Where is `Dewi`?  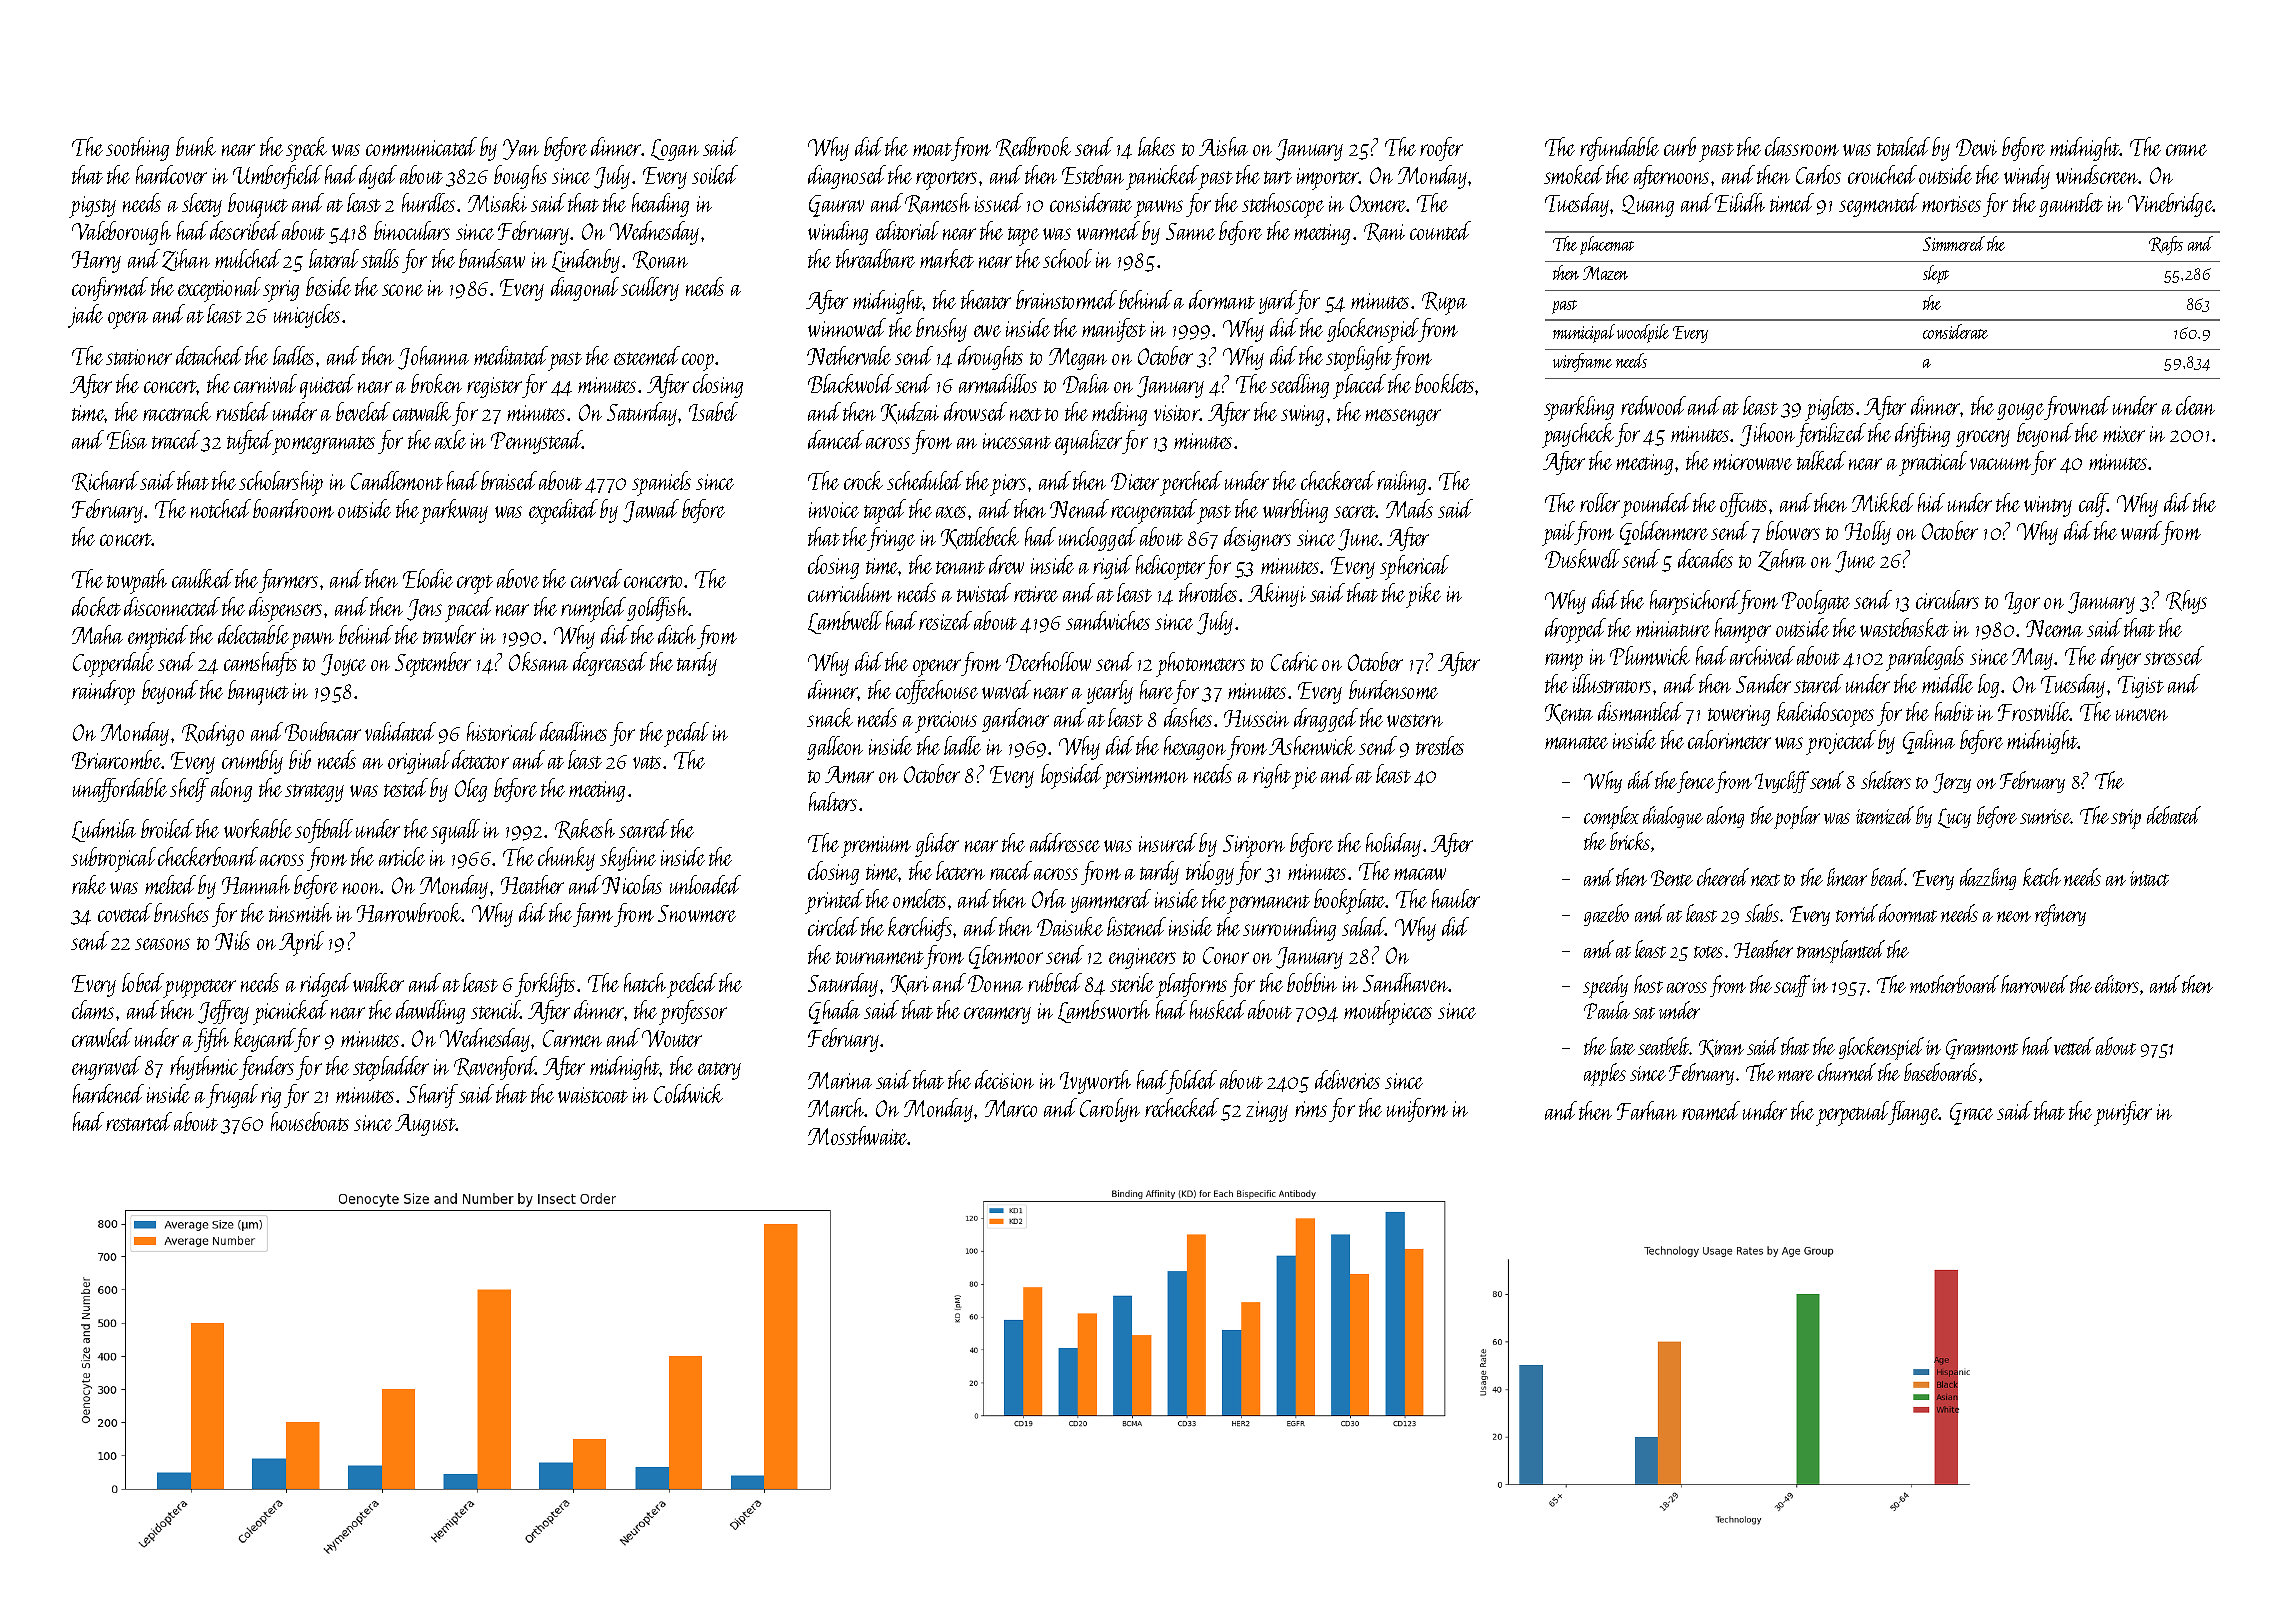 Dewi is located at coordinates (1976, 147).
